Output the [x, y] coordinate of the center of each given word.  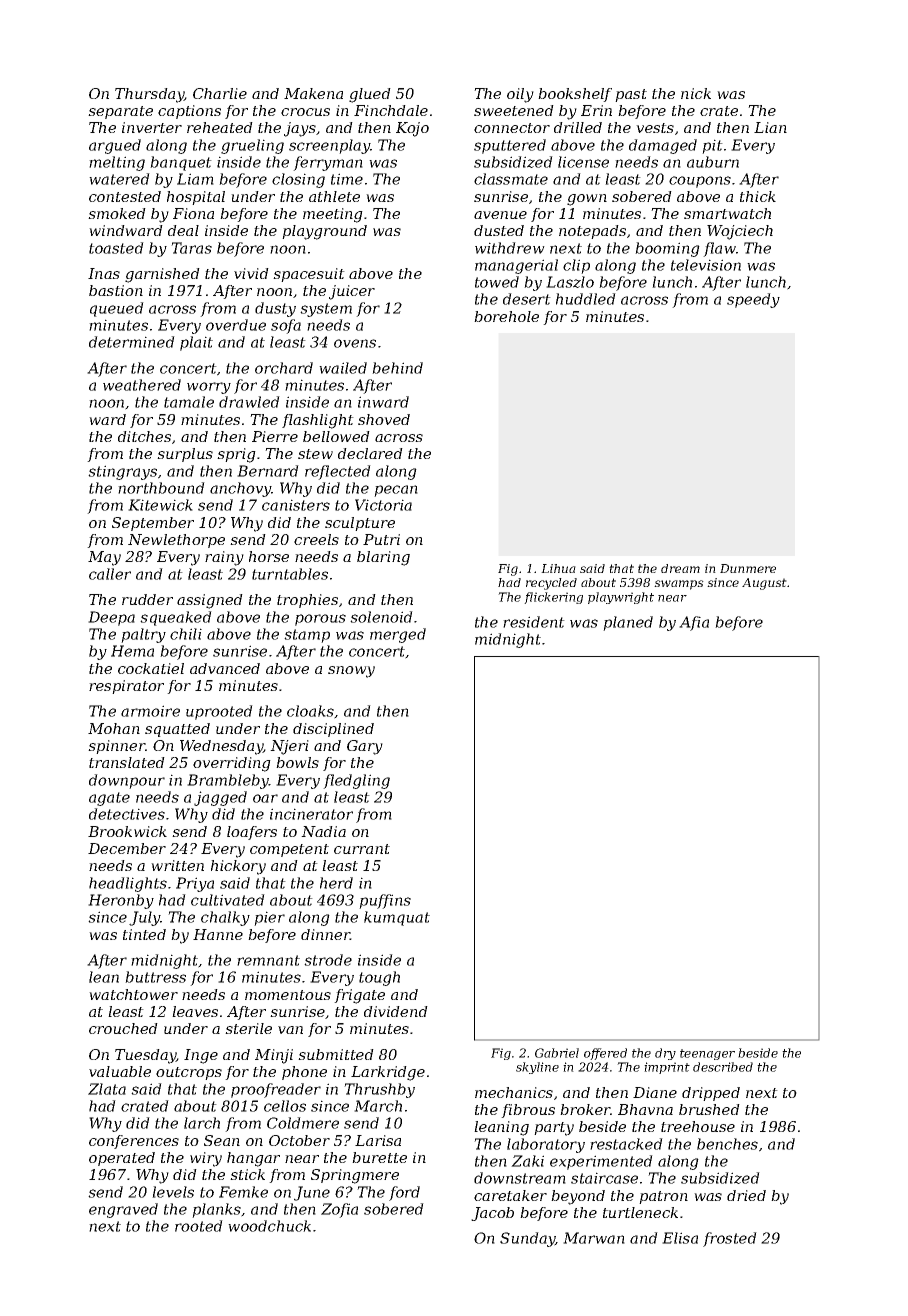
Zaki [527, 1161]
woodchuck [269, 1226]
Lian [770, 127]
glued [370, 95]
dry [665, 1054]
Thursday [149, 95]
